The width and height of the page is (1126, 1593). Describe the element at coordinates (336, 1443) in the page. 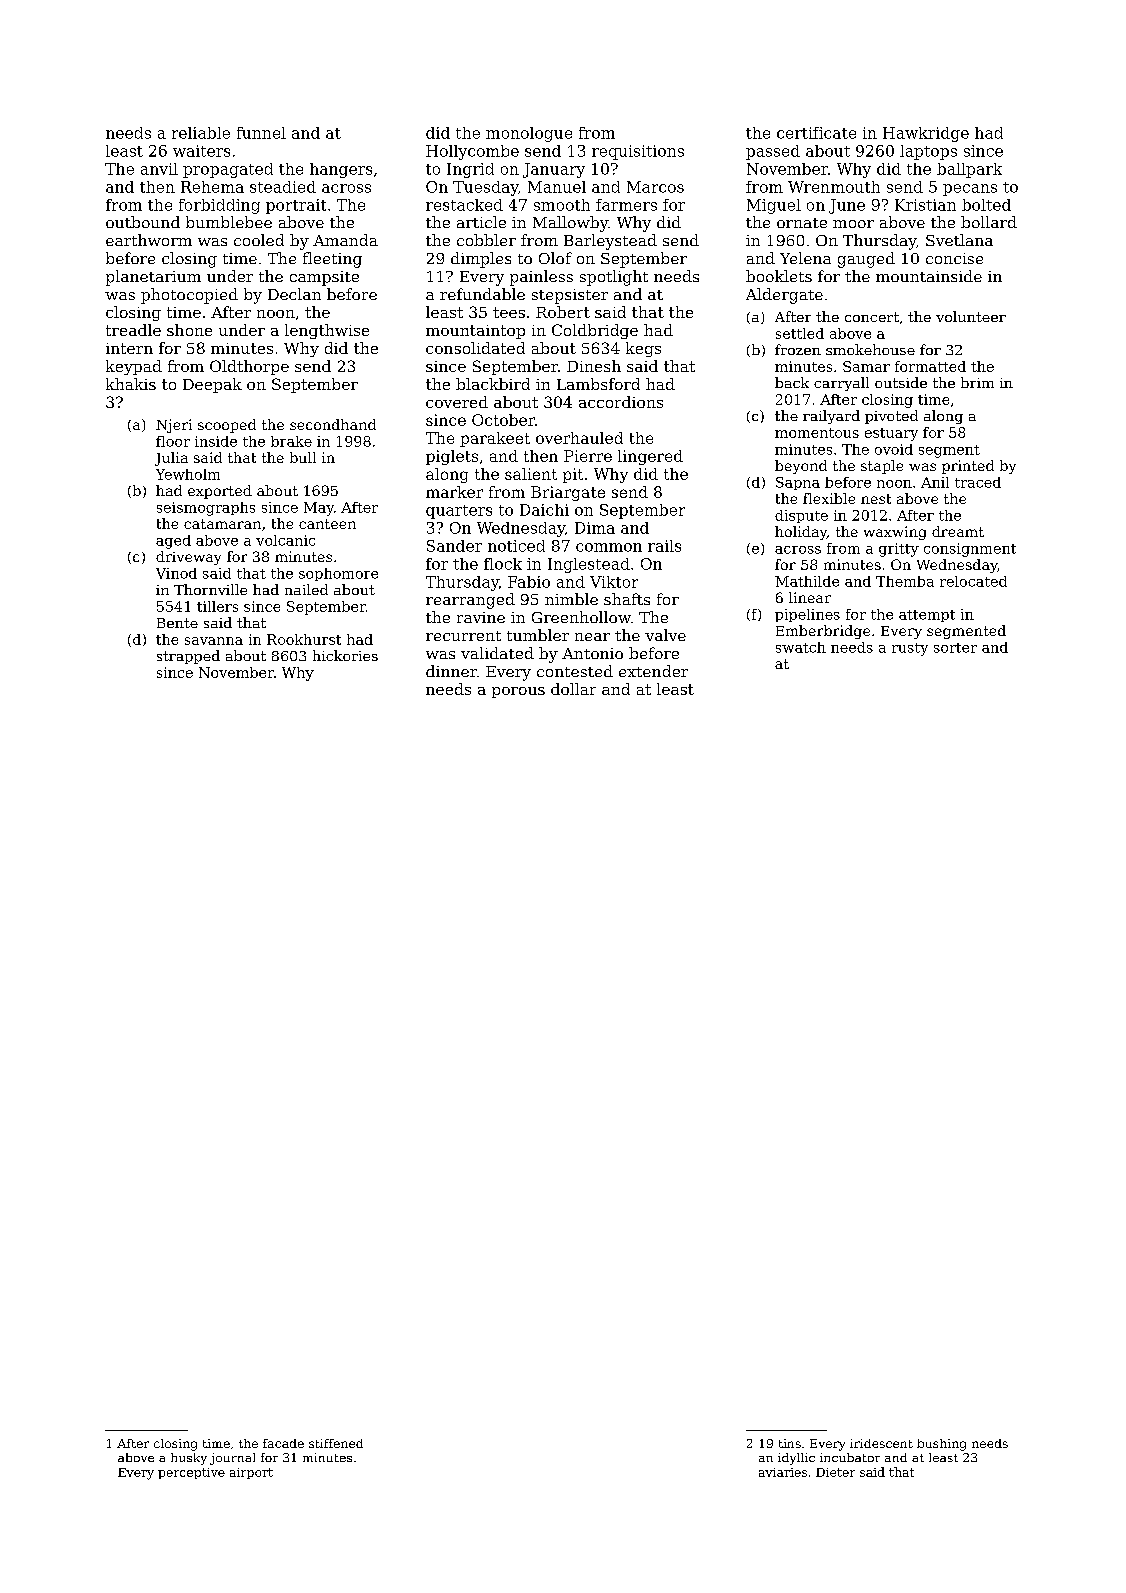

I see `stiffened` at that location.
